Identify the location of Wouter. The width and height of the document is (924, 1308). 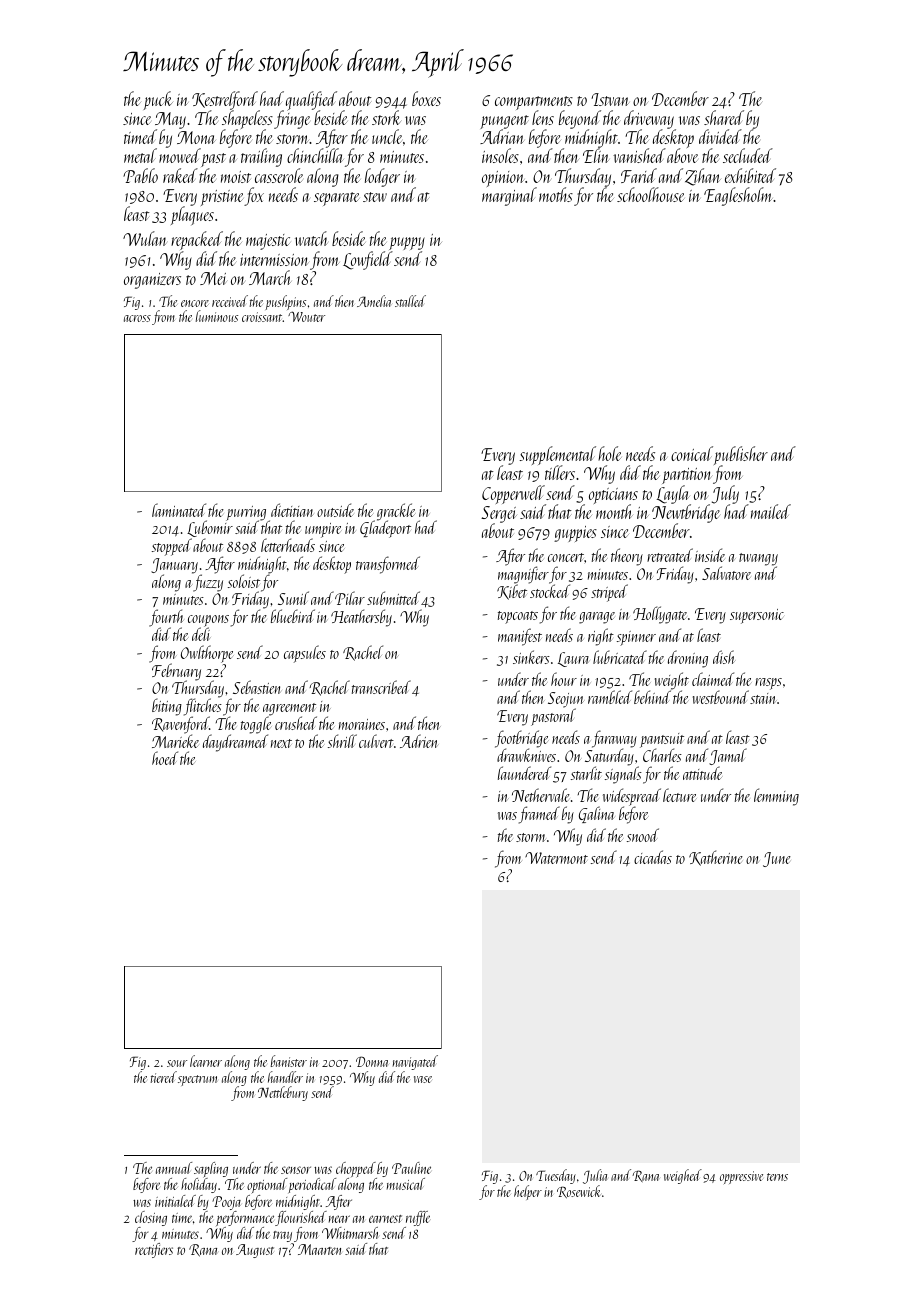
(306, 317).
